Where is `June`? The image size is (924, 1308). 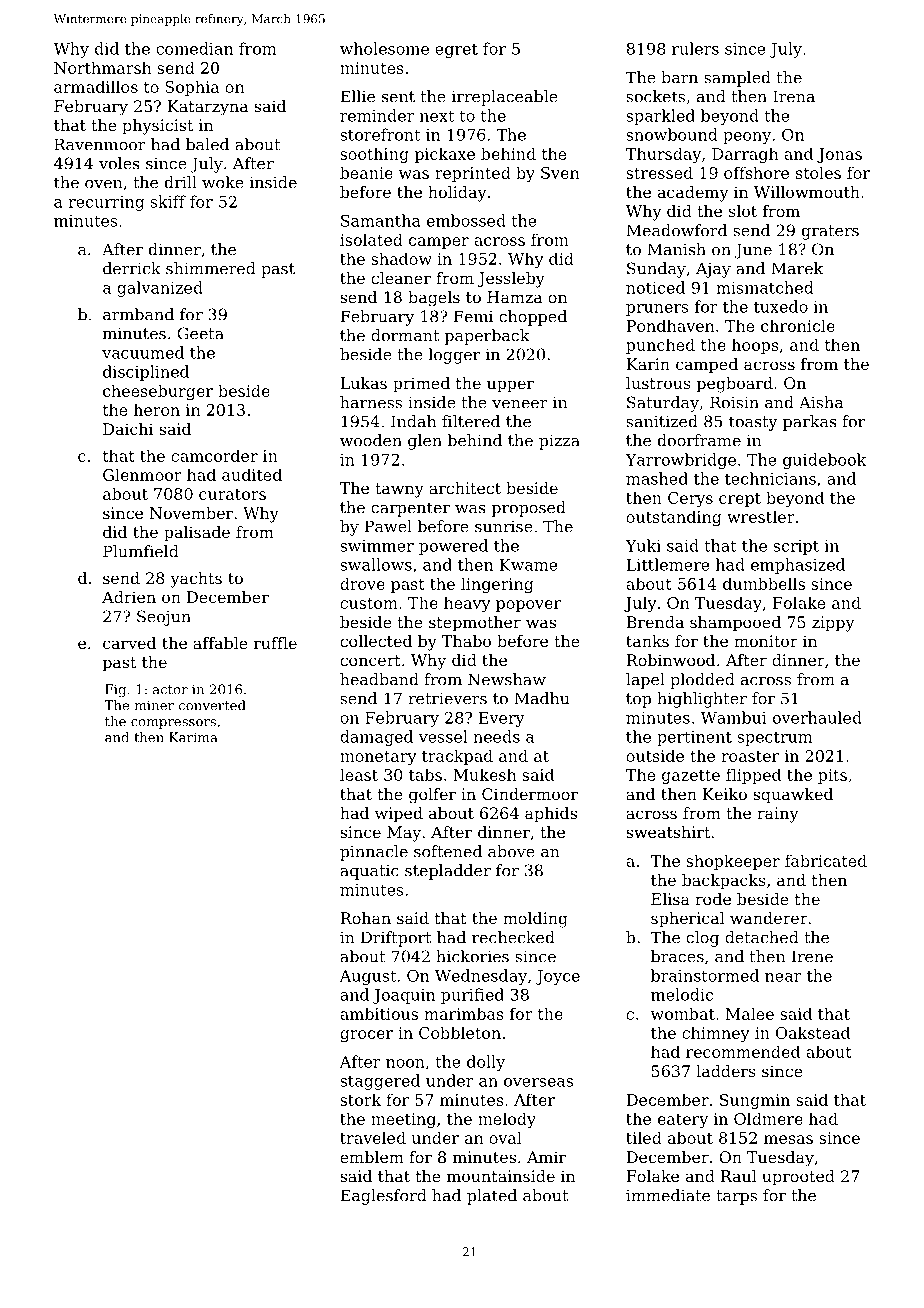 June is located at coordinates (753, 251).
